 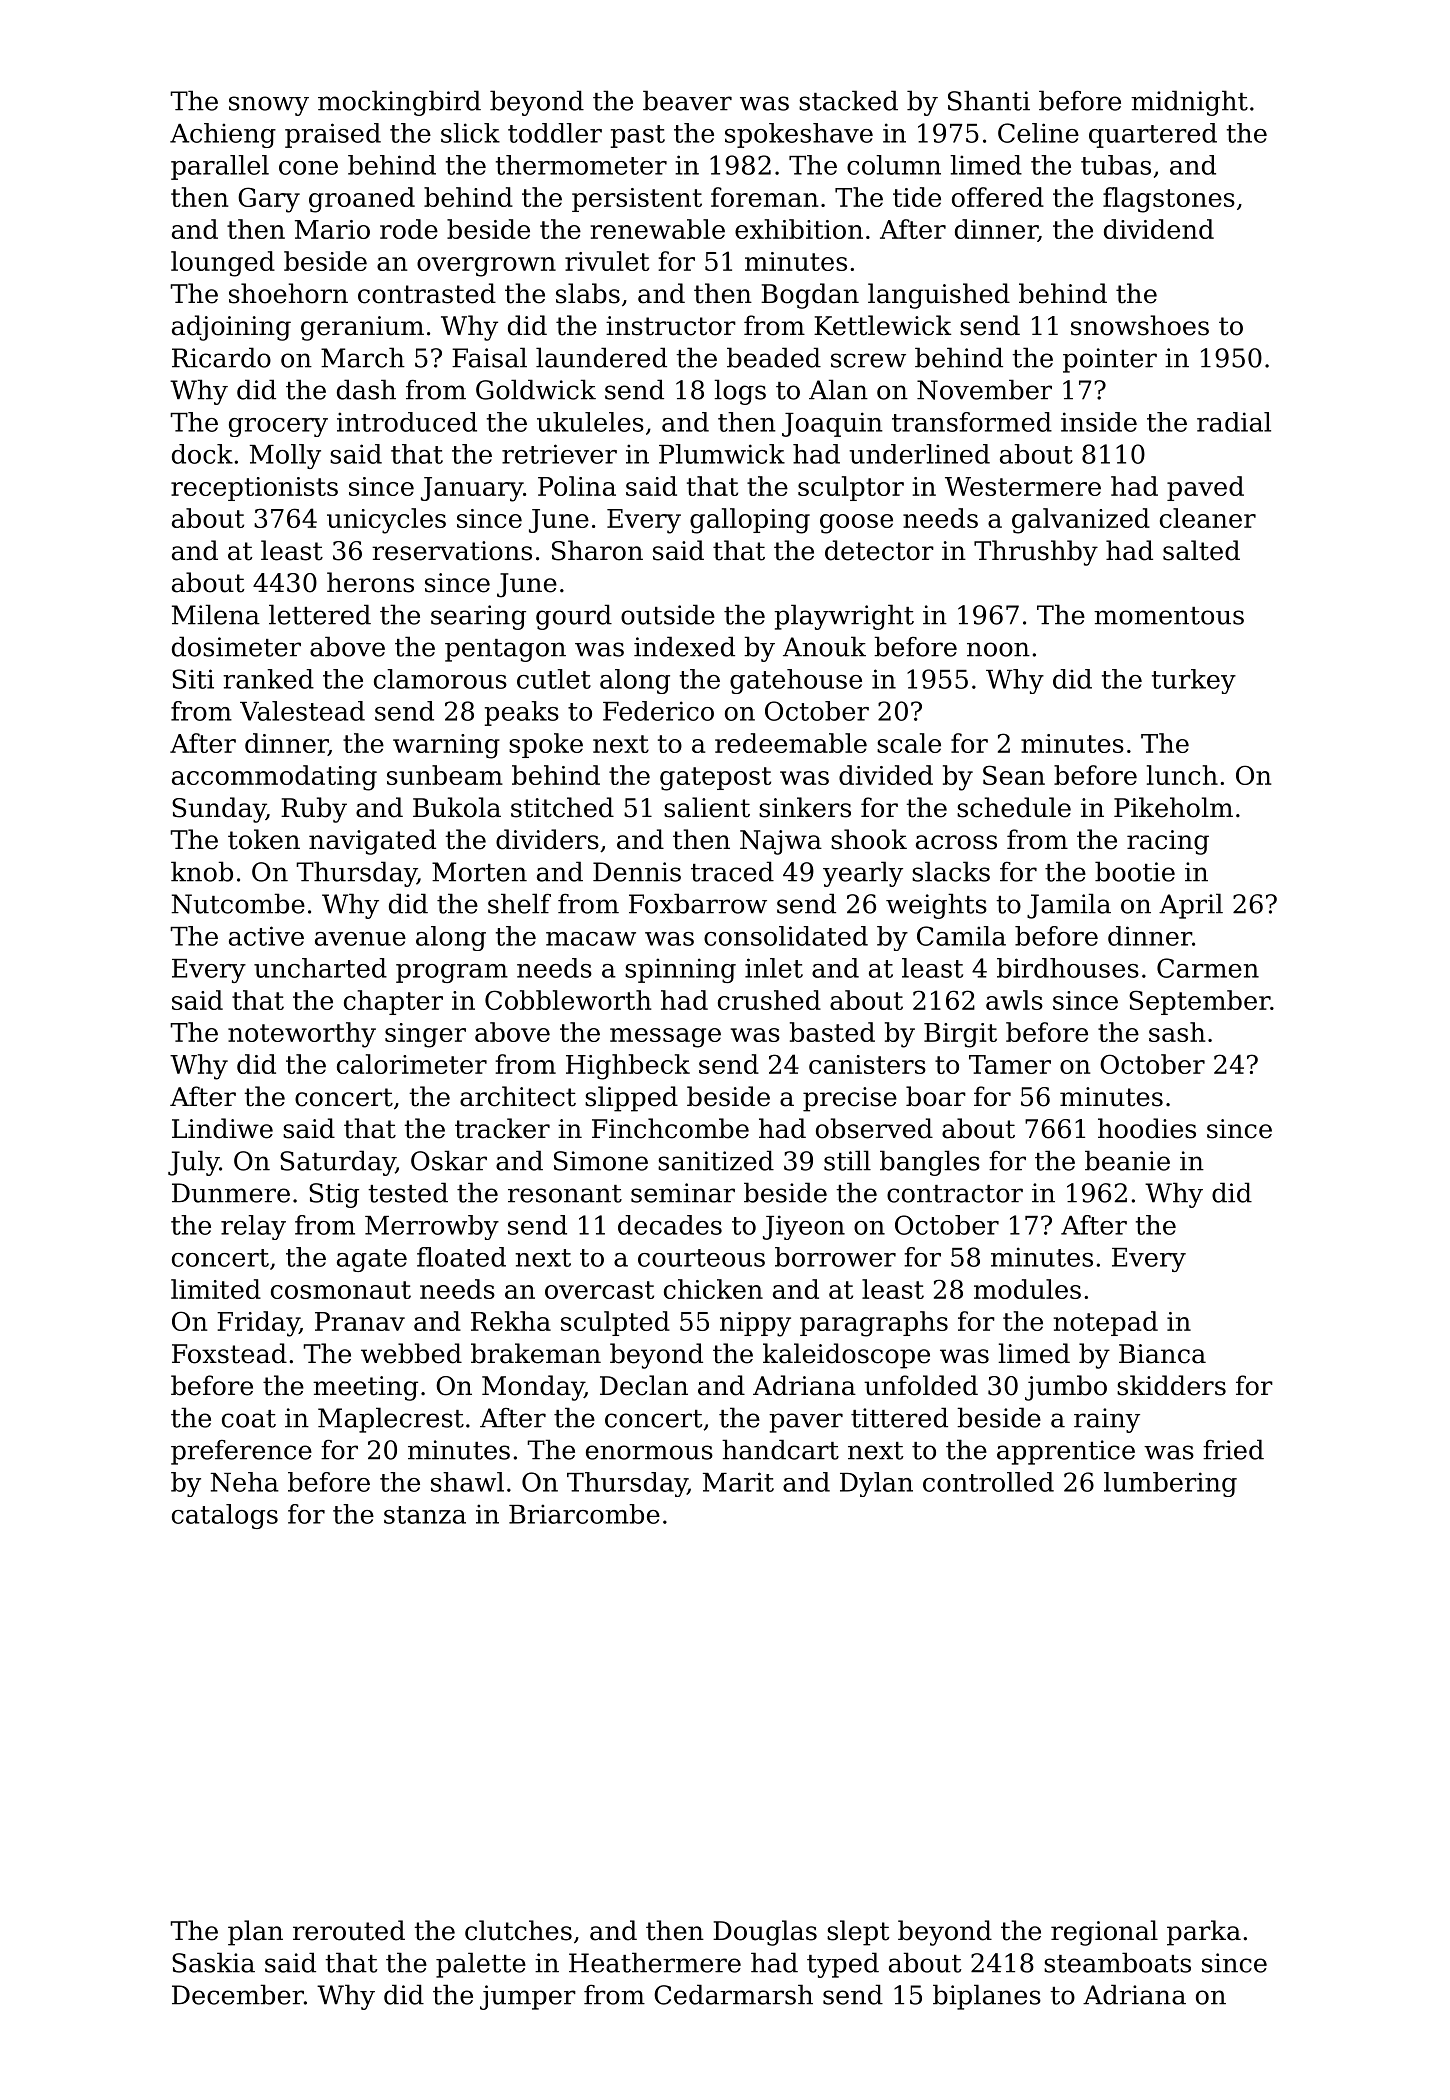 I want to click on Maplecrest, so click(x=391, y=1420).
